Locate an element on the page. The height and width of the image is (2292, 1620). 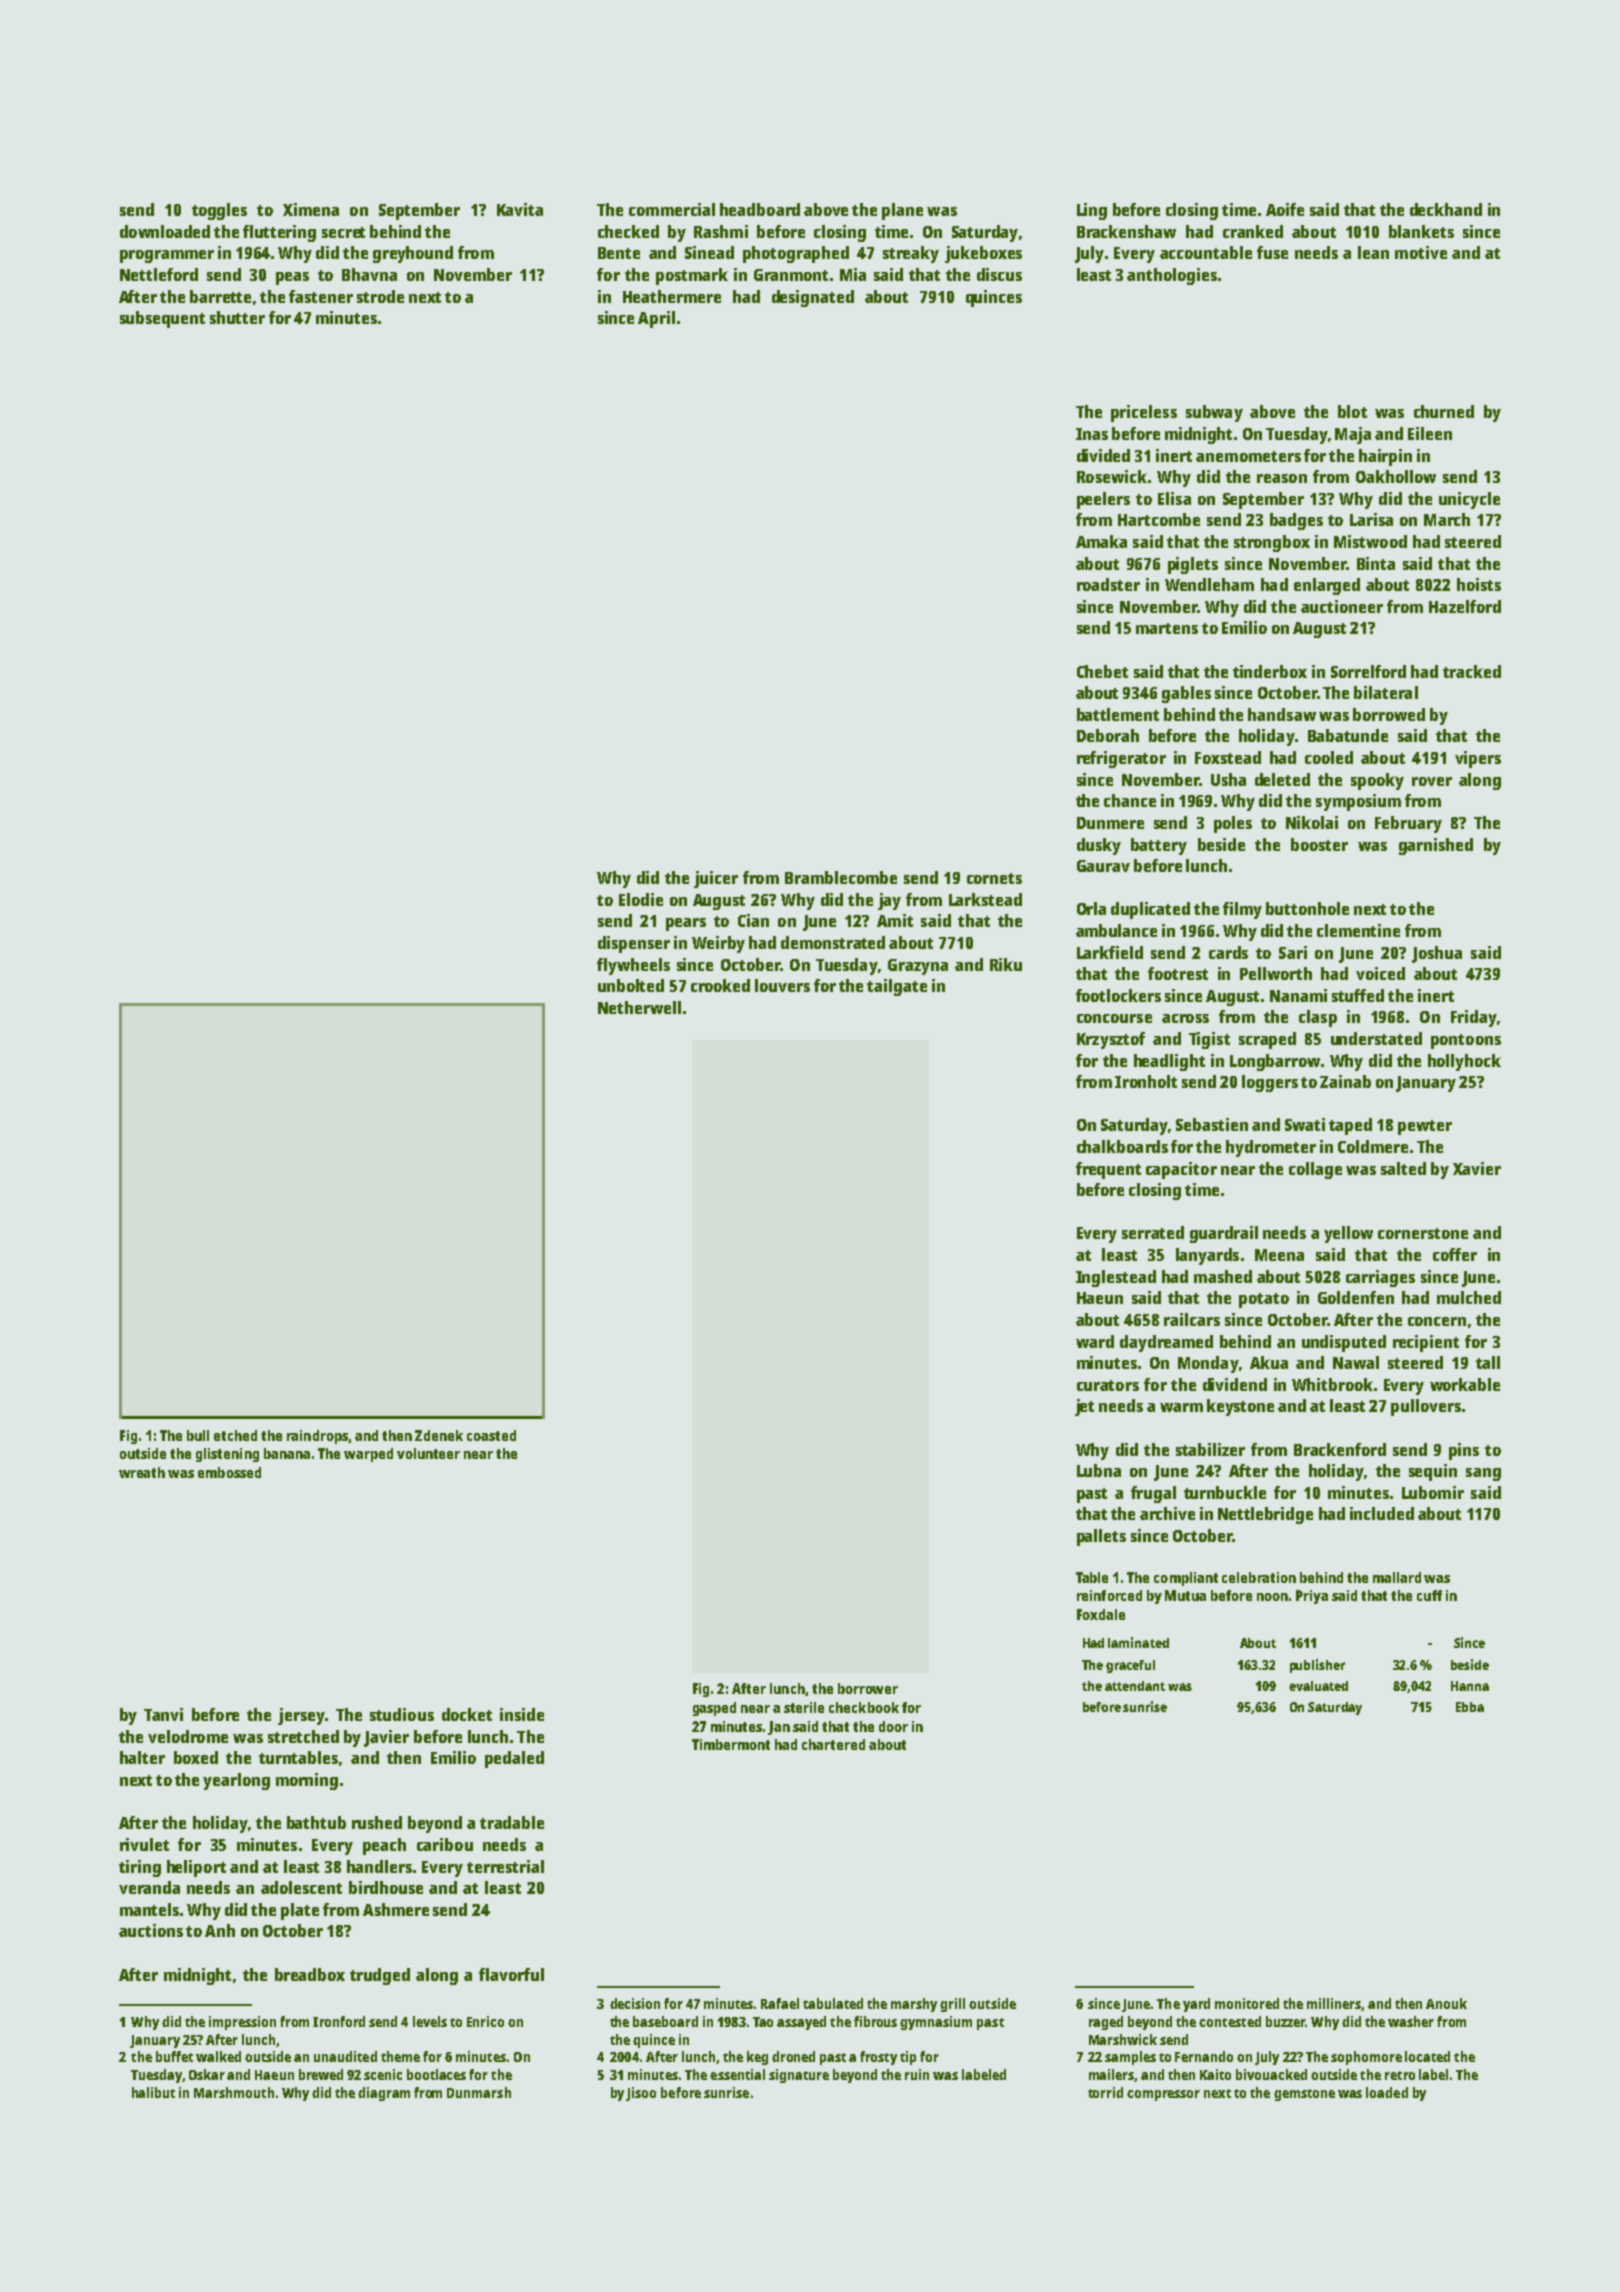
juicer is located at coordinates (716, 879).
